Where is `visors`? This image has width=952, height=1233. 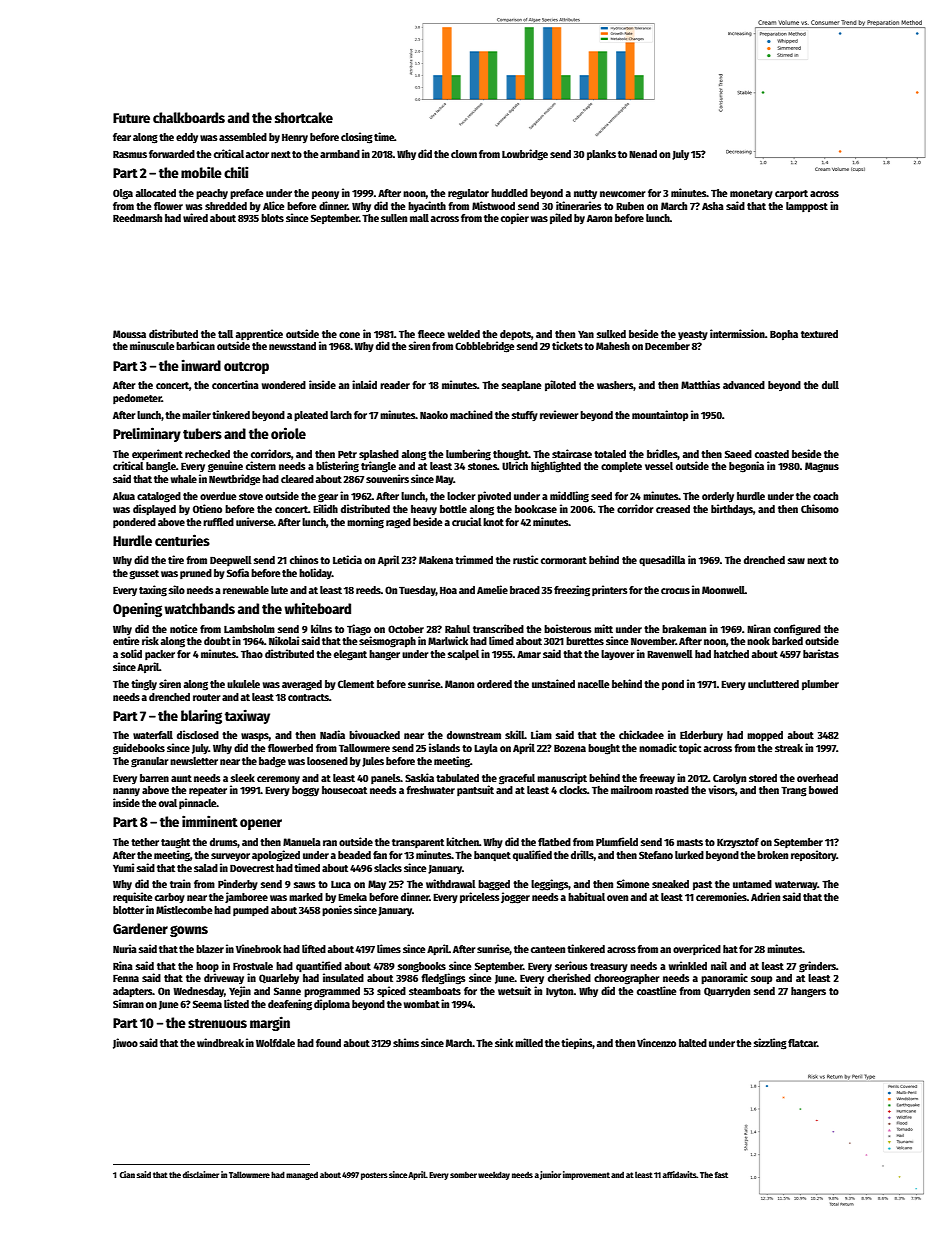
visors is located at coordinates (722, 789).
